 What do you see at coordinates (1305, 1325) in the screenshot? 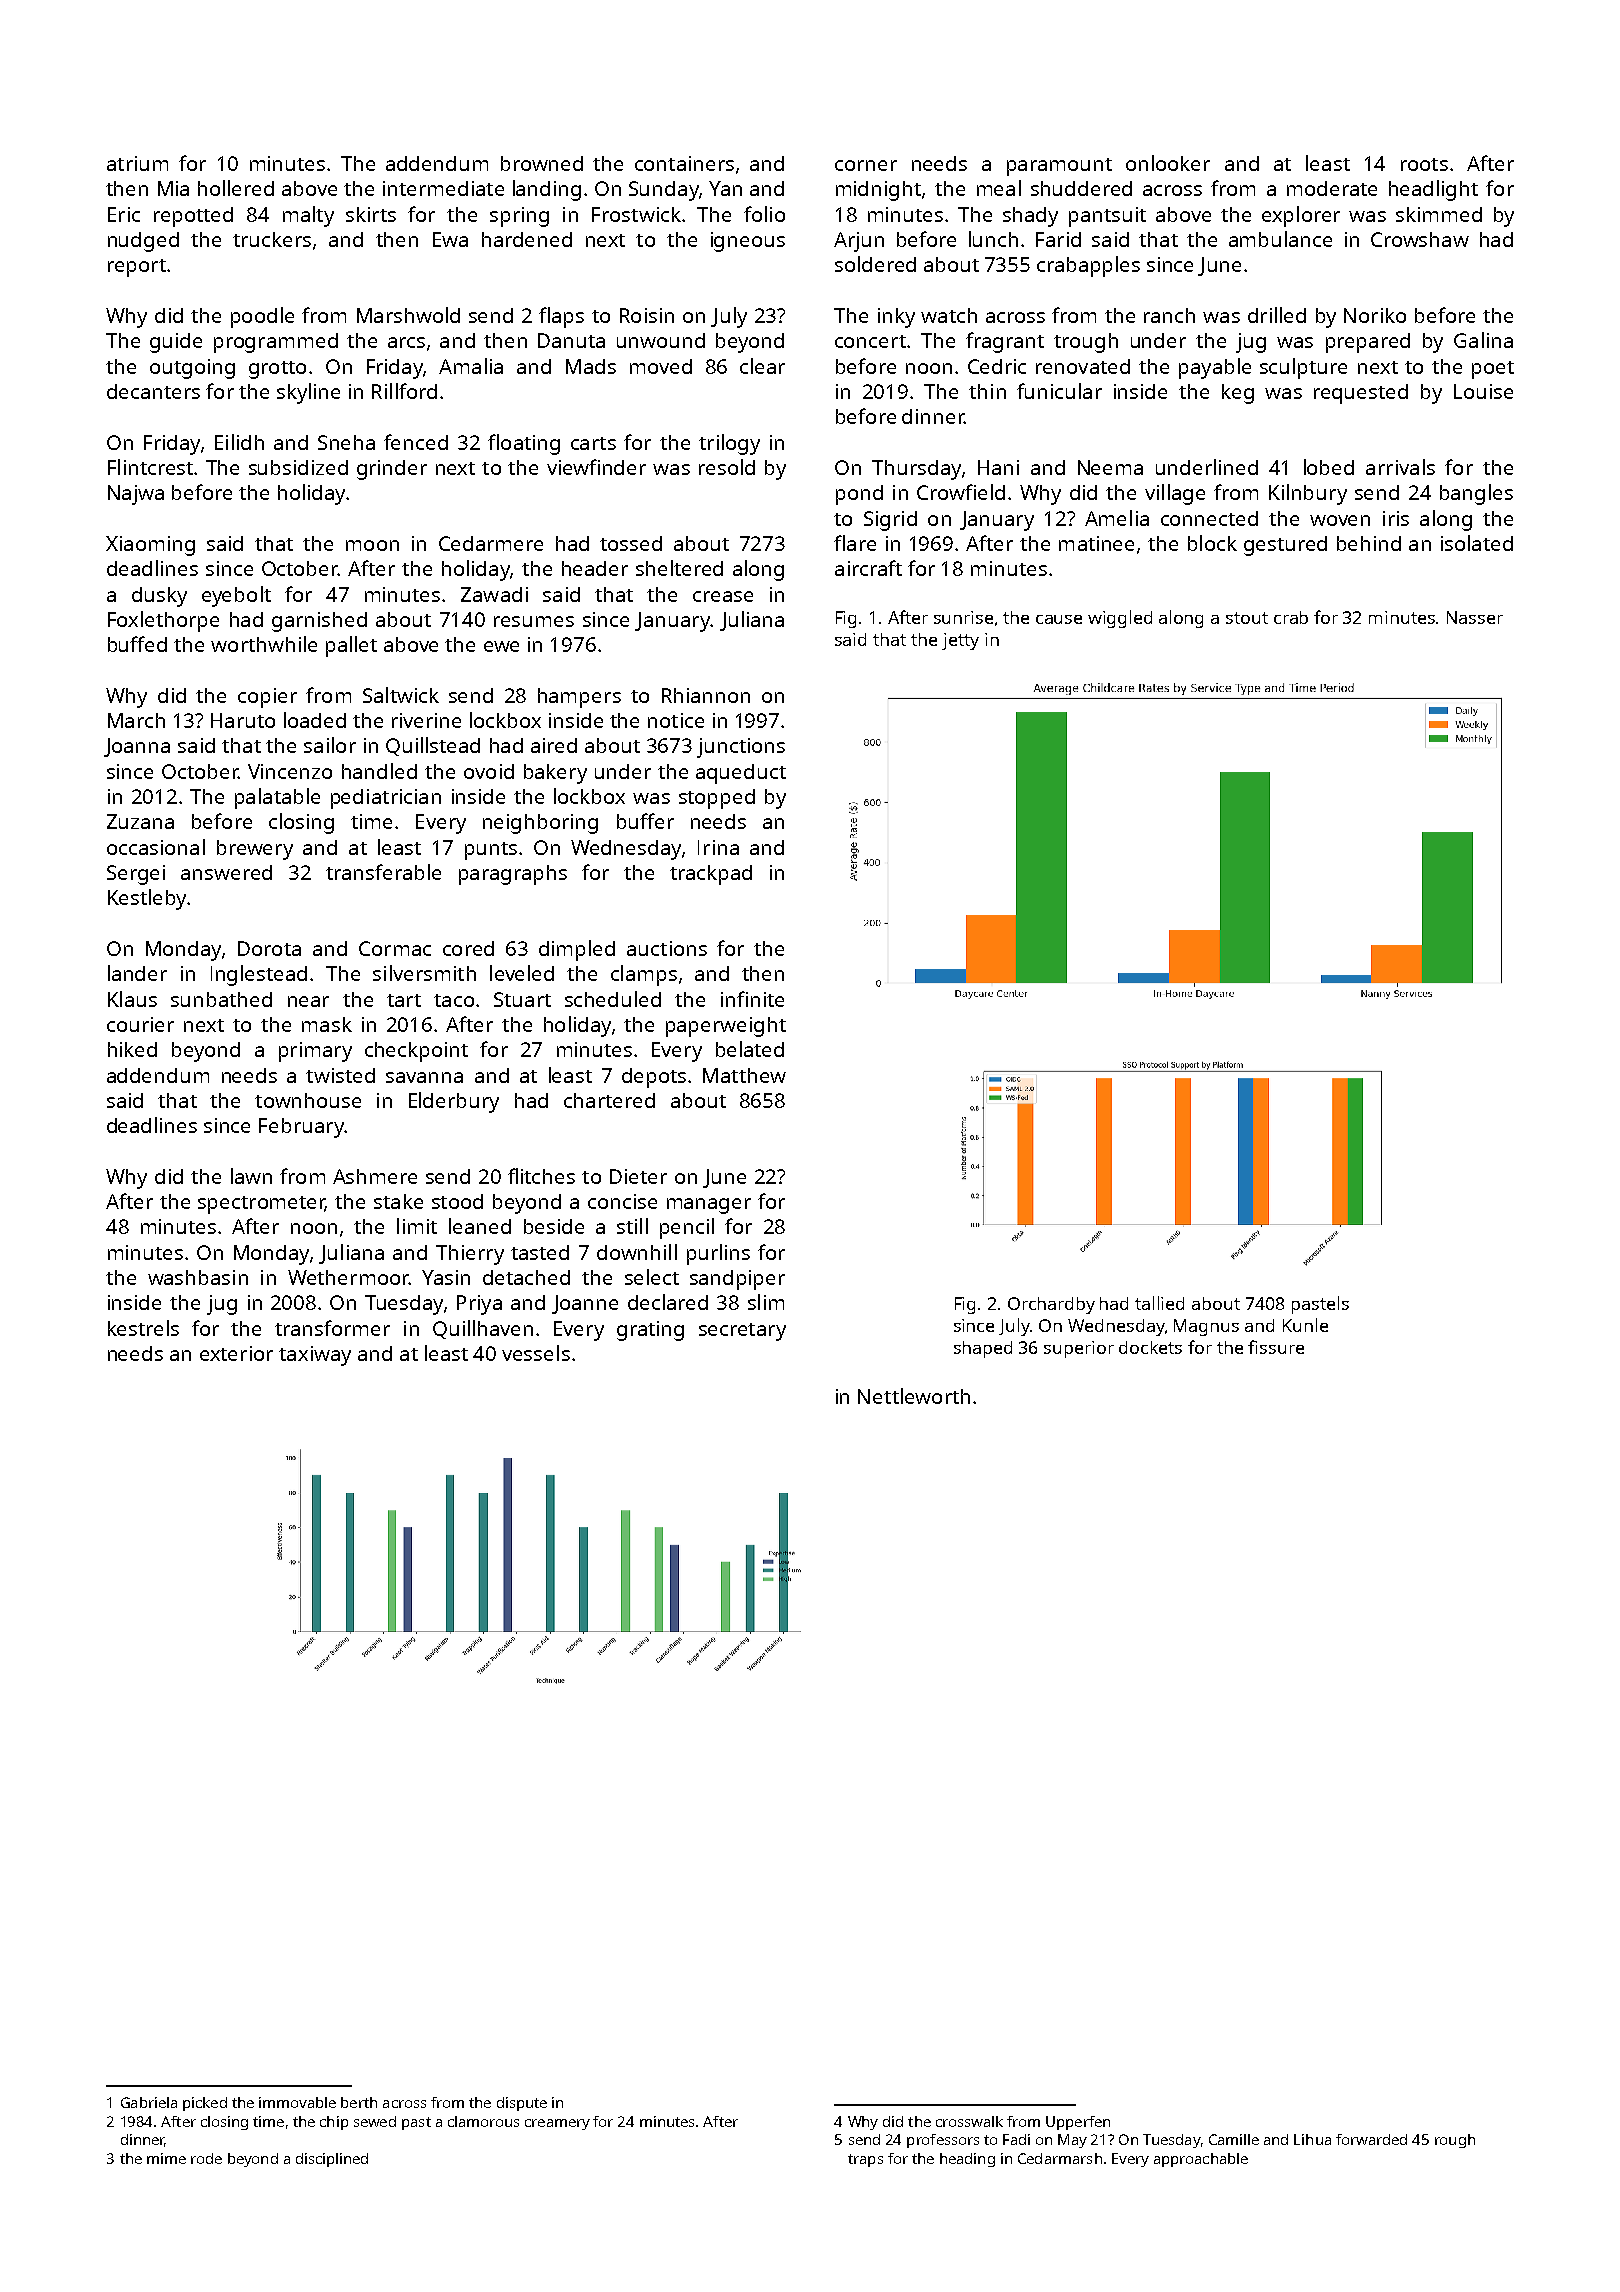
I see `Kunle` at bounding box center [1305, 1325].
